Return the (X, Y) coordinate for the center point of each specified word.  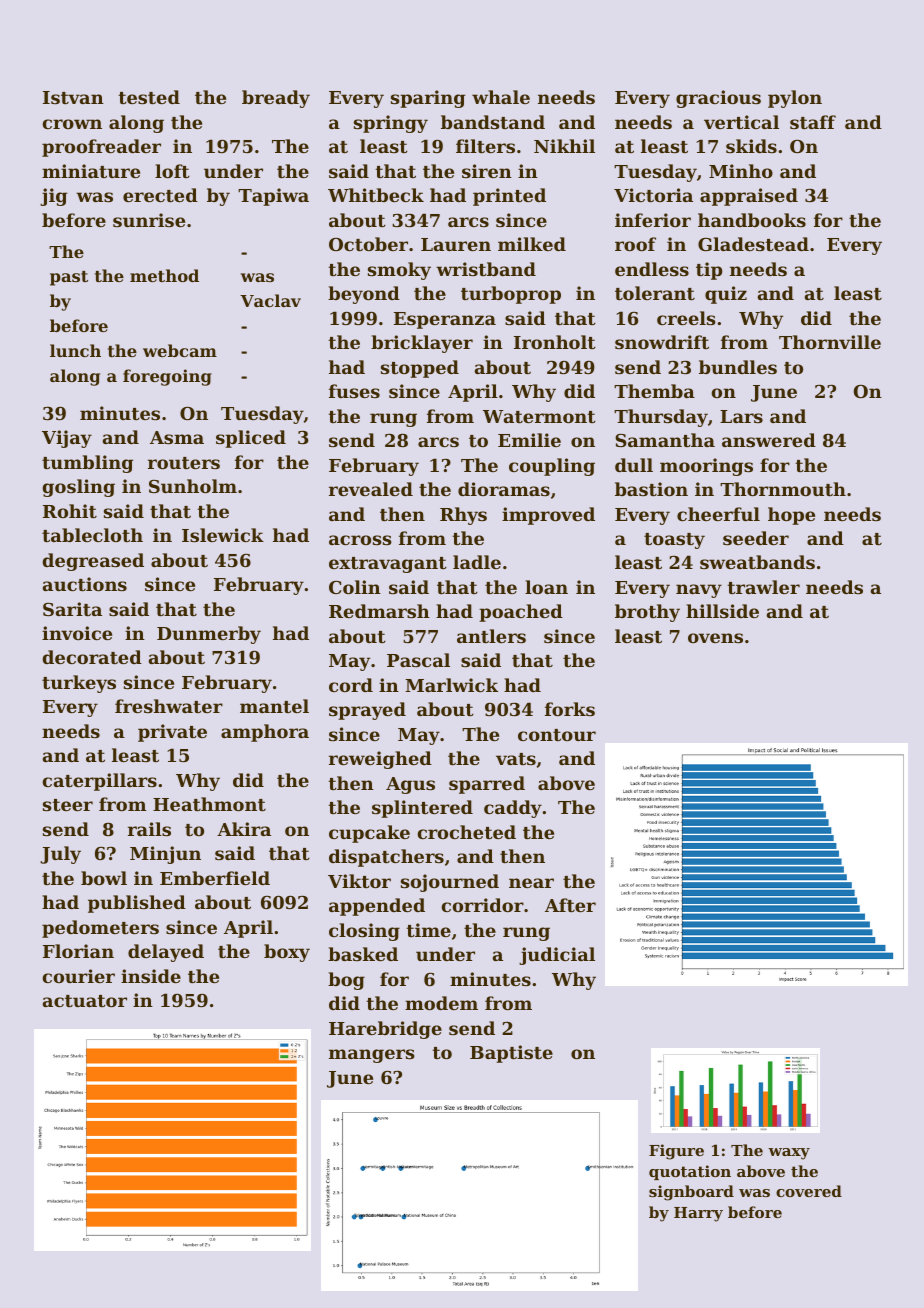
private (172, 733)
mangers (372, 1056)
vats (516, 759)
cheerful (718, 514)
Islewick (223, 535)
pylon (795, 99)
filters (485, 146)
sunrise (149, 220)
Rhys (463, 516)
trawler (764, 587)
